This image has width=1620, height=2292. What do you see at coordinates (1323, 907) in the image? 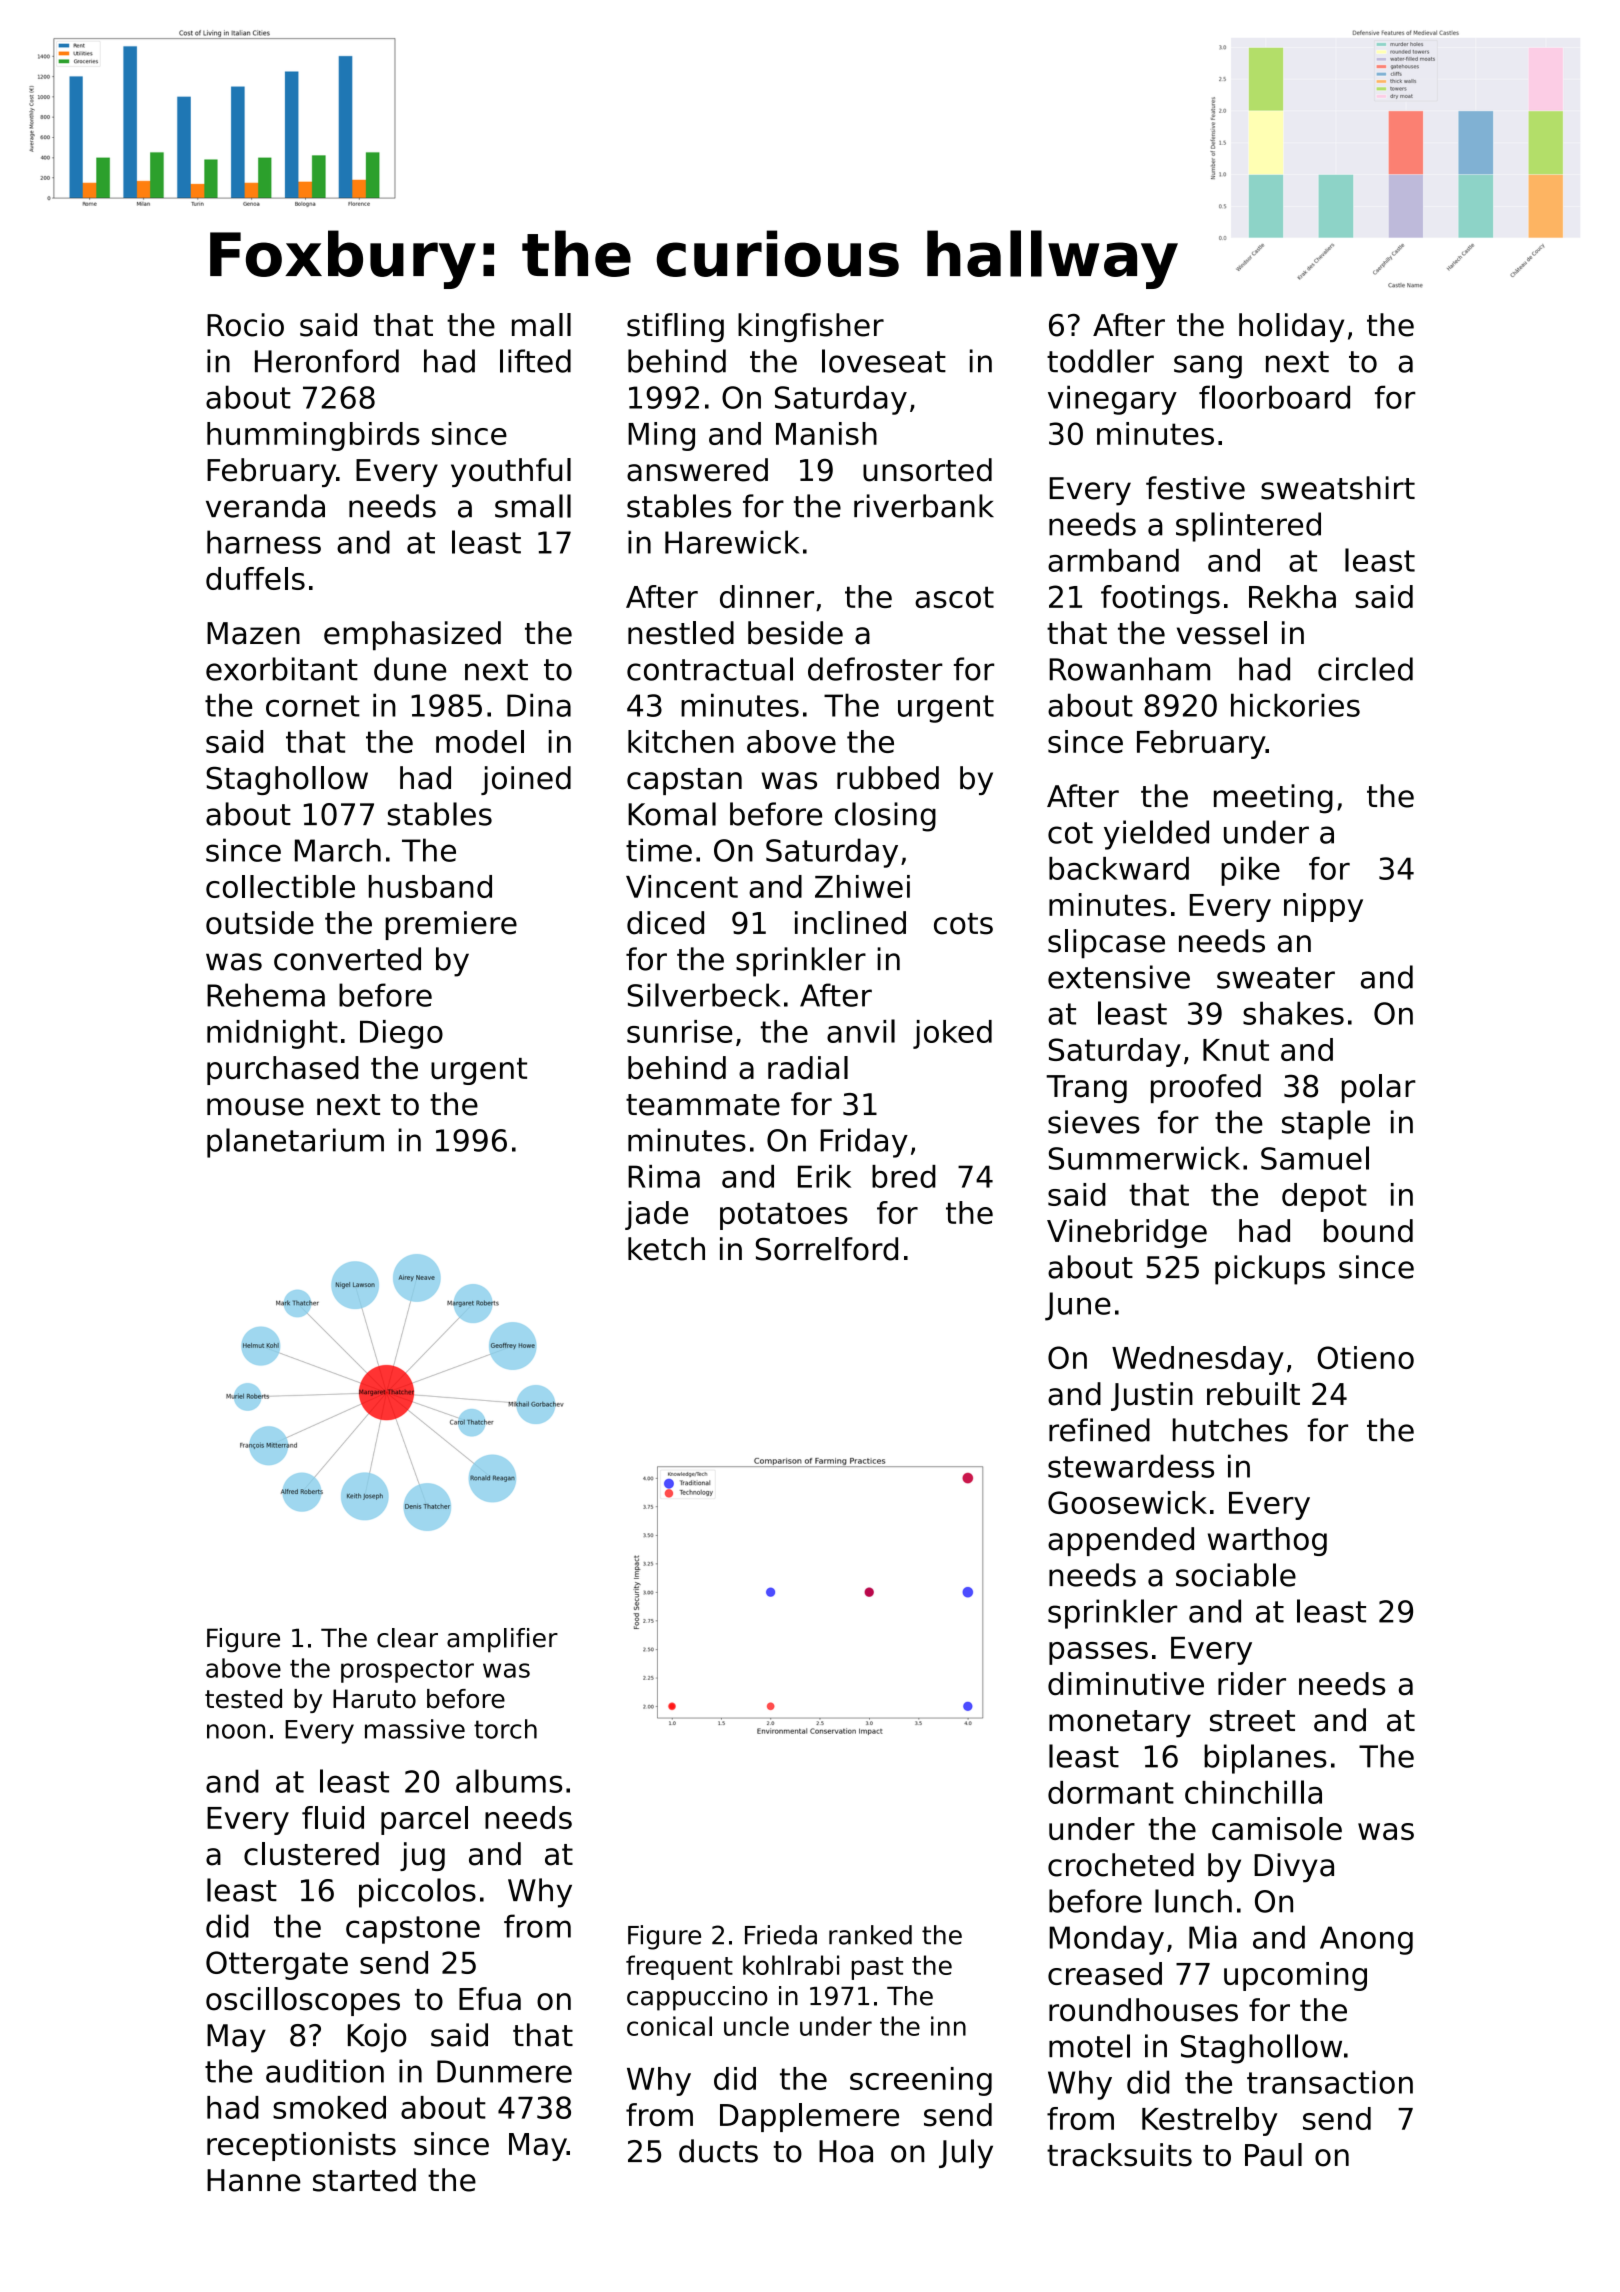
I see `nippy` at bounding box center [1323, 907].
